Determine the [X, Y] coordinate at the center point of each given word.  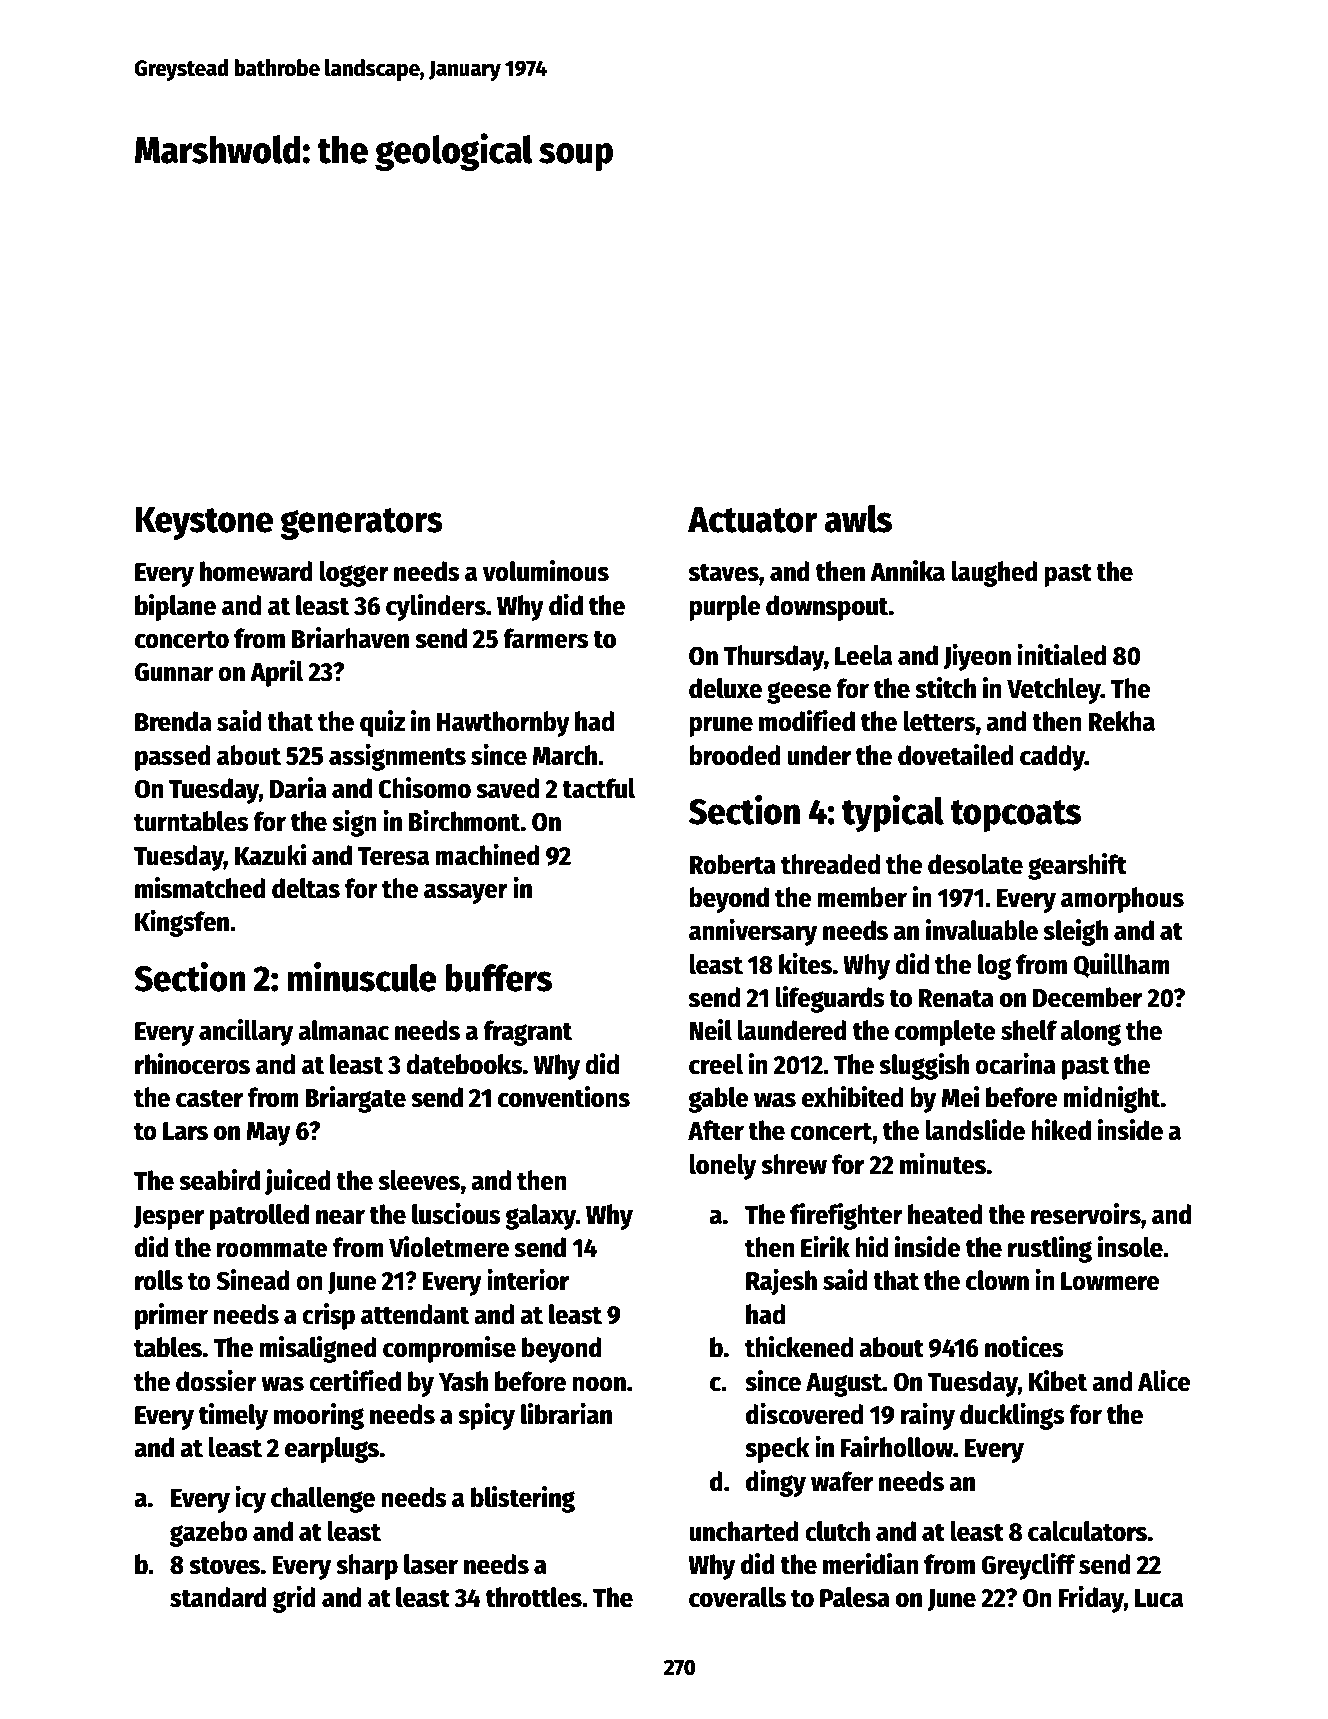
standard [218, 1597]
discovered [804, 1414]
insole [1130, 1247]
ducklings [1012, 1416]
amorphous [1122, 900]
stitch [945, 688]
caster [209, 1099]
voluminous [546, 571]
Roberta [732, 864]
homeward [256, 571]
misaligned [318, 1349]
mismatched [200, 888]
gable [718, 1100]
